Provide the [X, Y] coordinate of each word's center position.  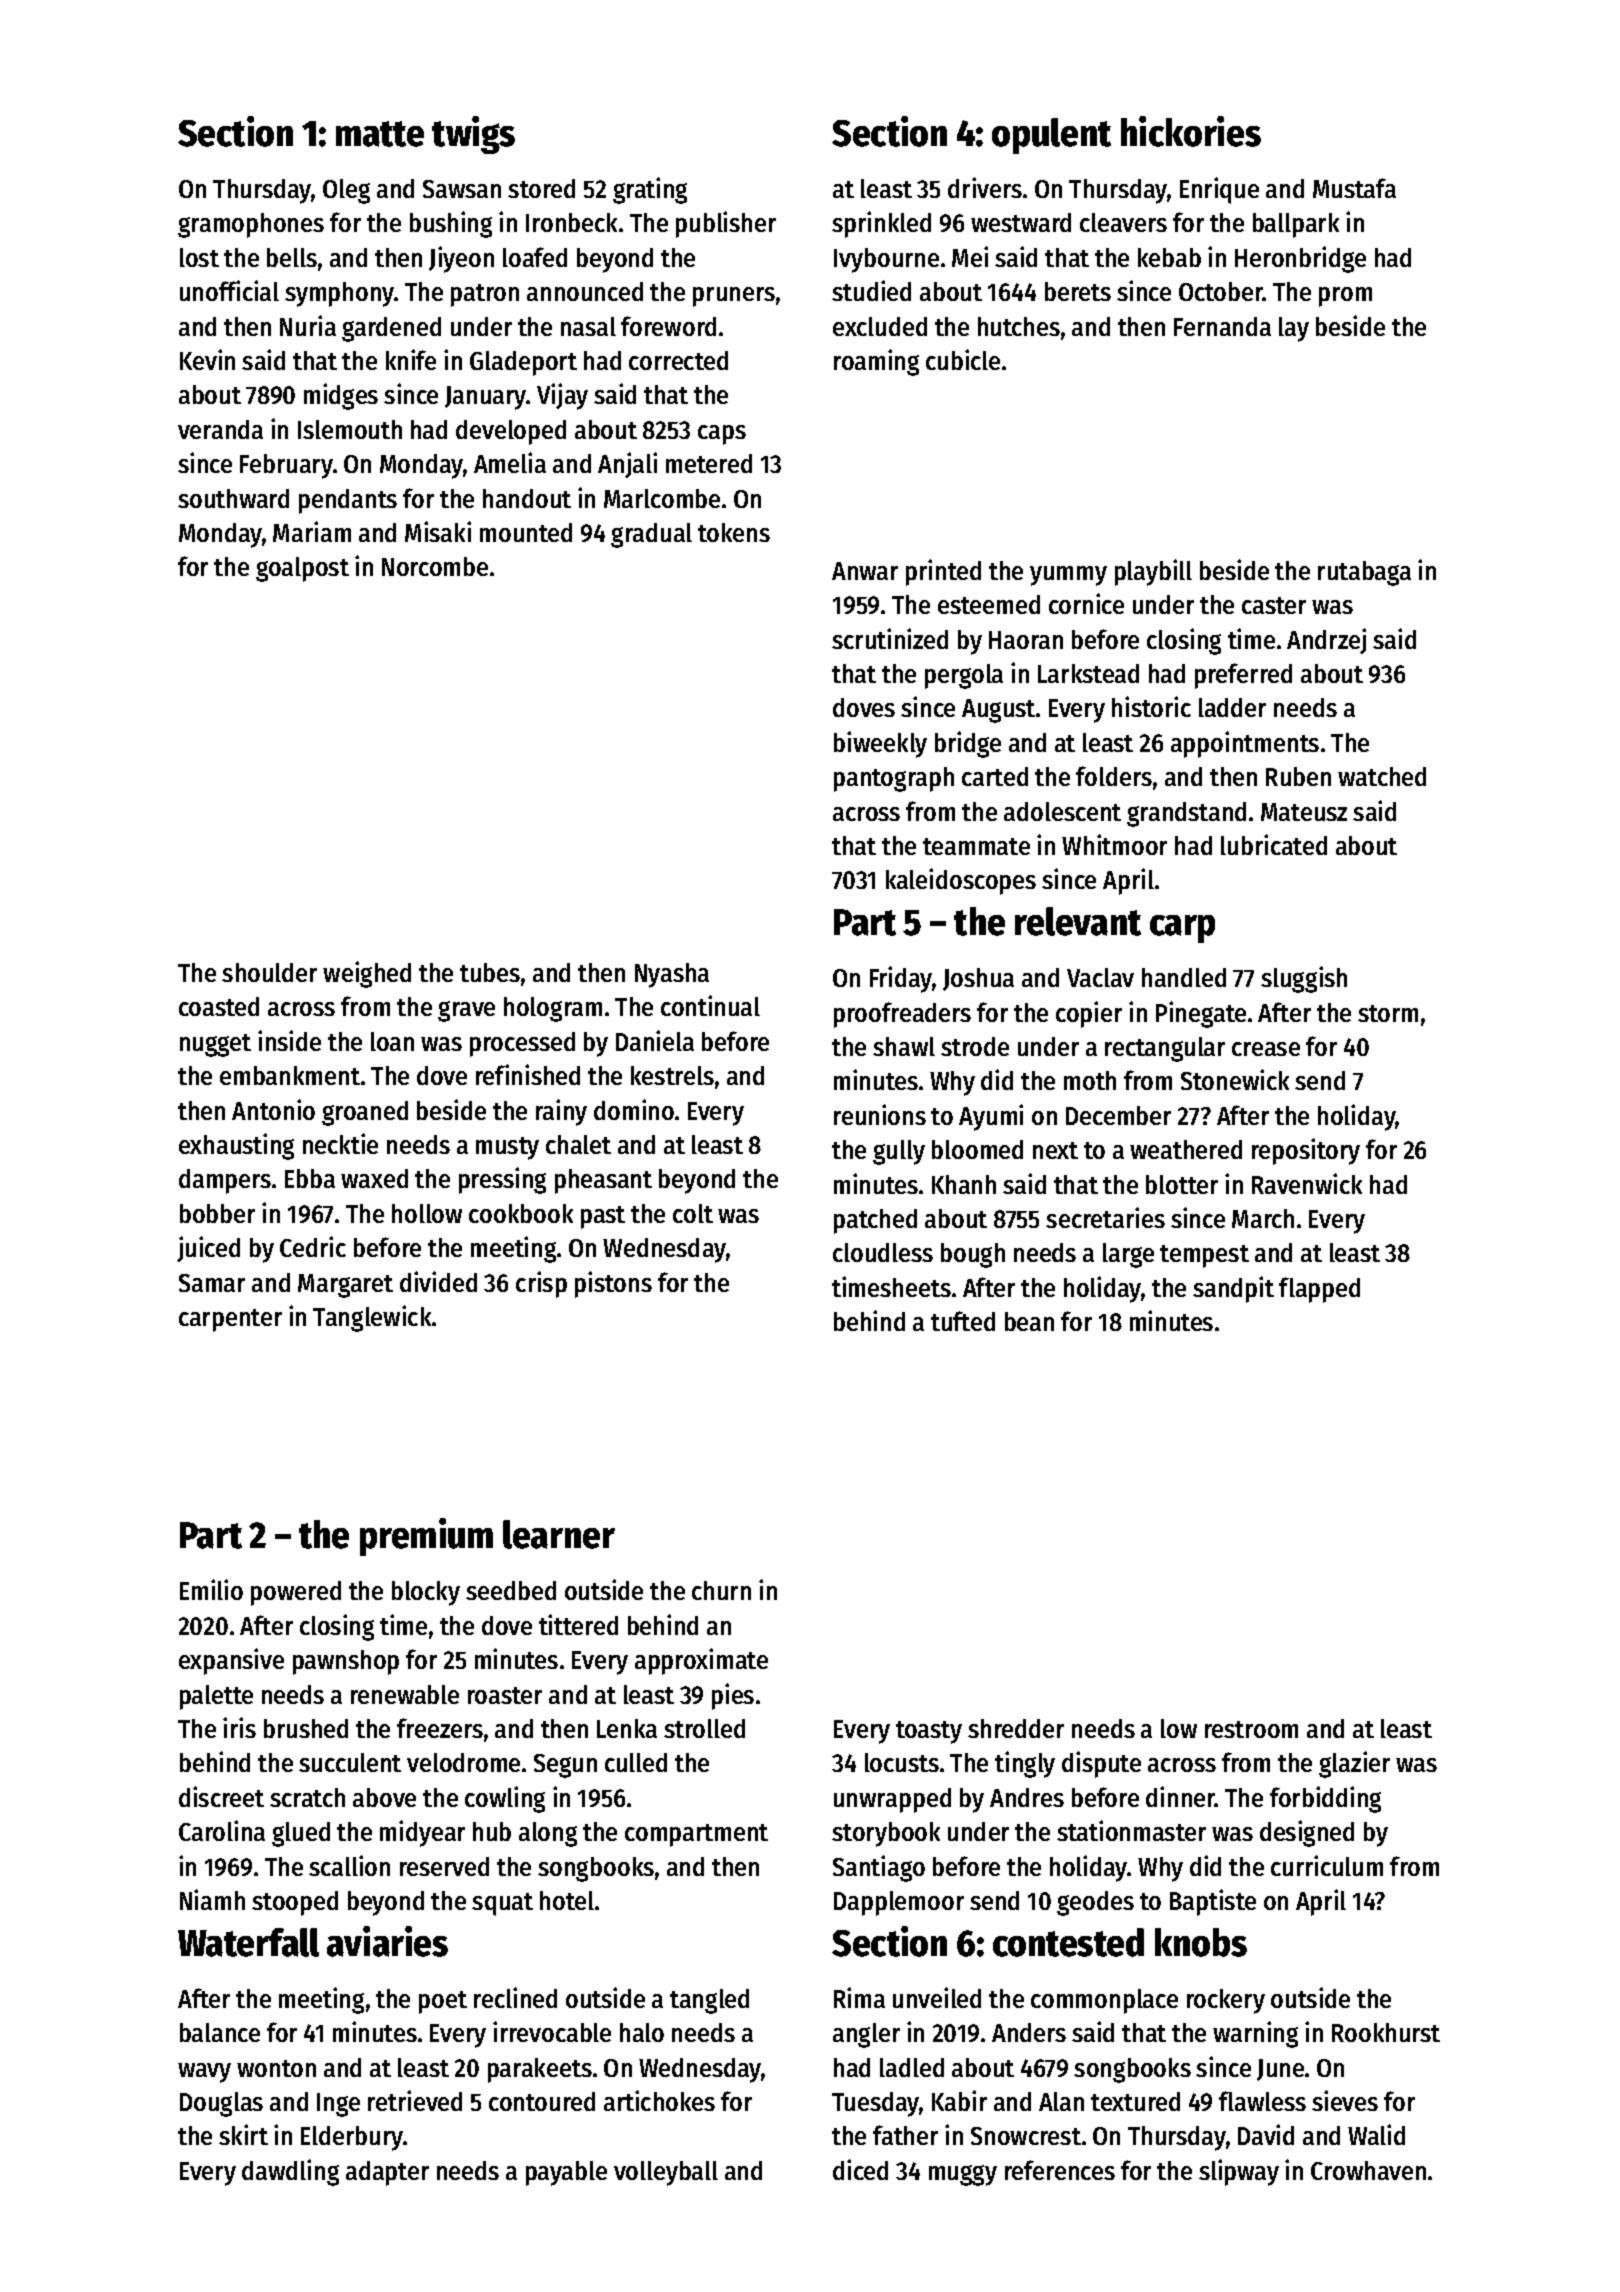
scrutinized [890, 638]
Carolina [222, 1830]
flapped [1319, 1290]
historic [1151, 706]
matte [380, 134]
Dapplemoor [899, 1903]
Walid [1376, 2134]
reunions [880, 1114]
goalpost [302, 569]
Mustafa [1354, 188]
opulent [1051, 136]
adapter [387, 2173]
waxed [374, 1178]
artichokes [659, 2100]
